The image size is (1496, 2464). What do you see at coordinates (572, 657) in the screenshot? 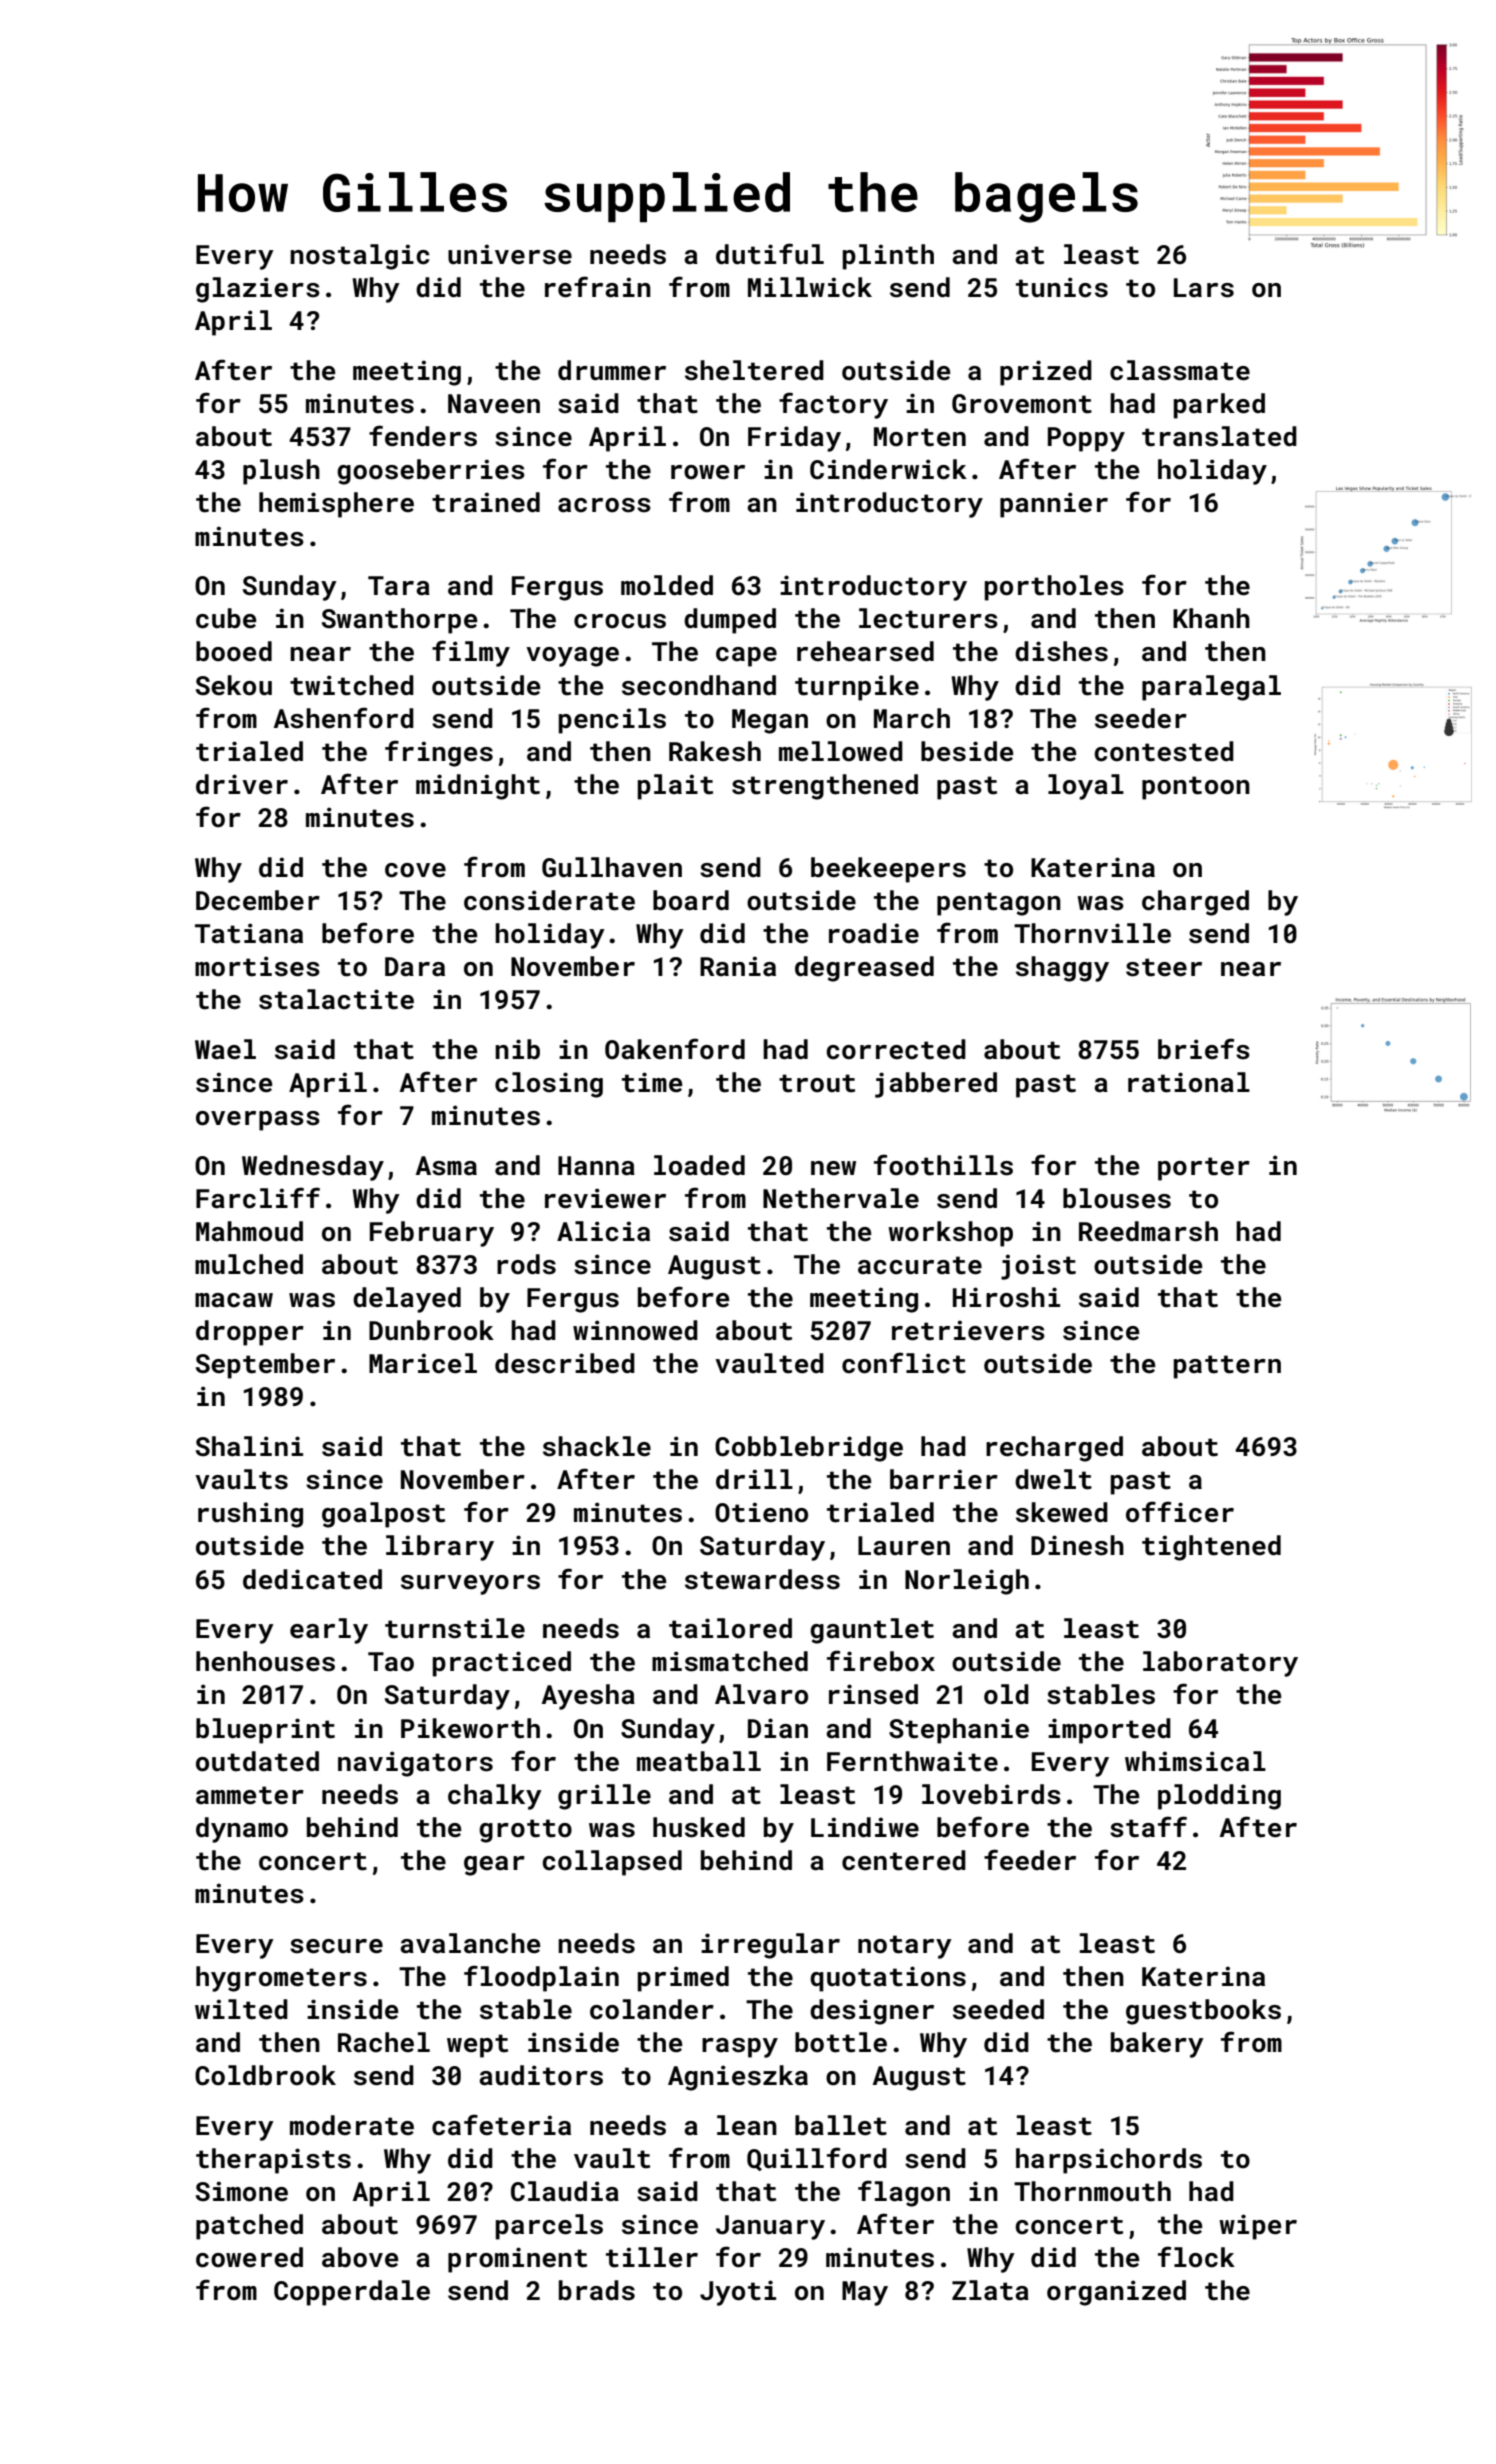
I see `voyage` at bounding box center [572, 657].
